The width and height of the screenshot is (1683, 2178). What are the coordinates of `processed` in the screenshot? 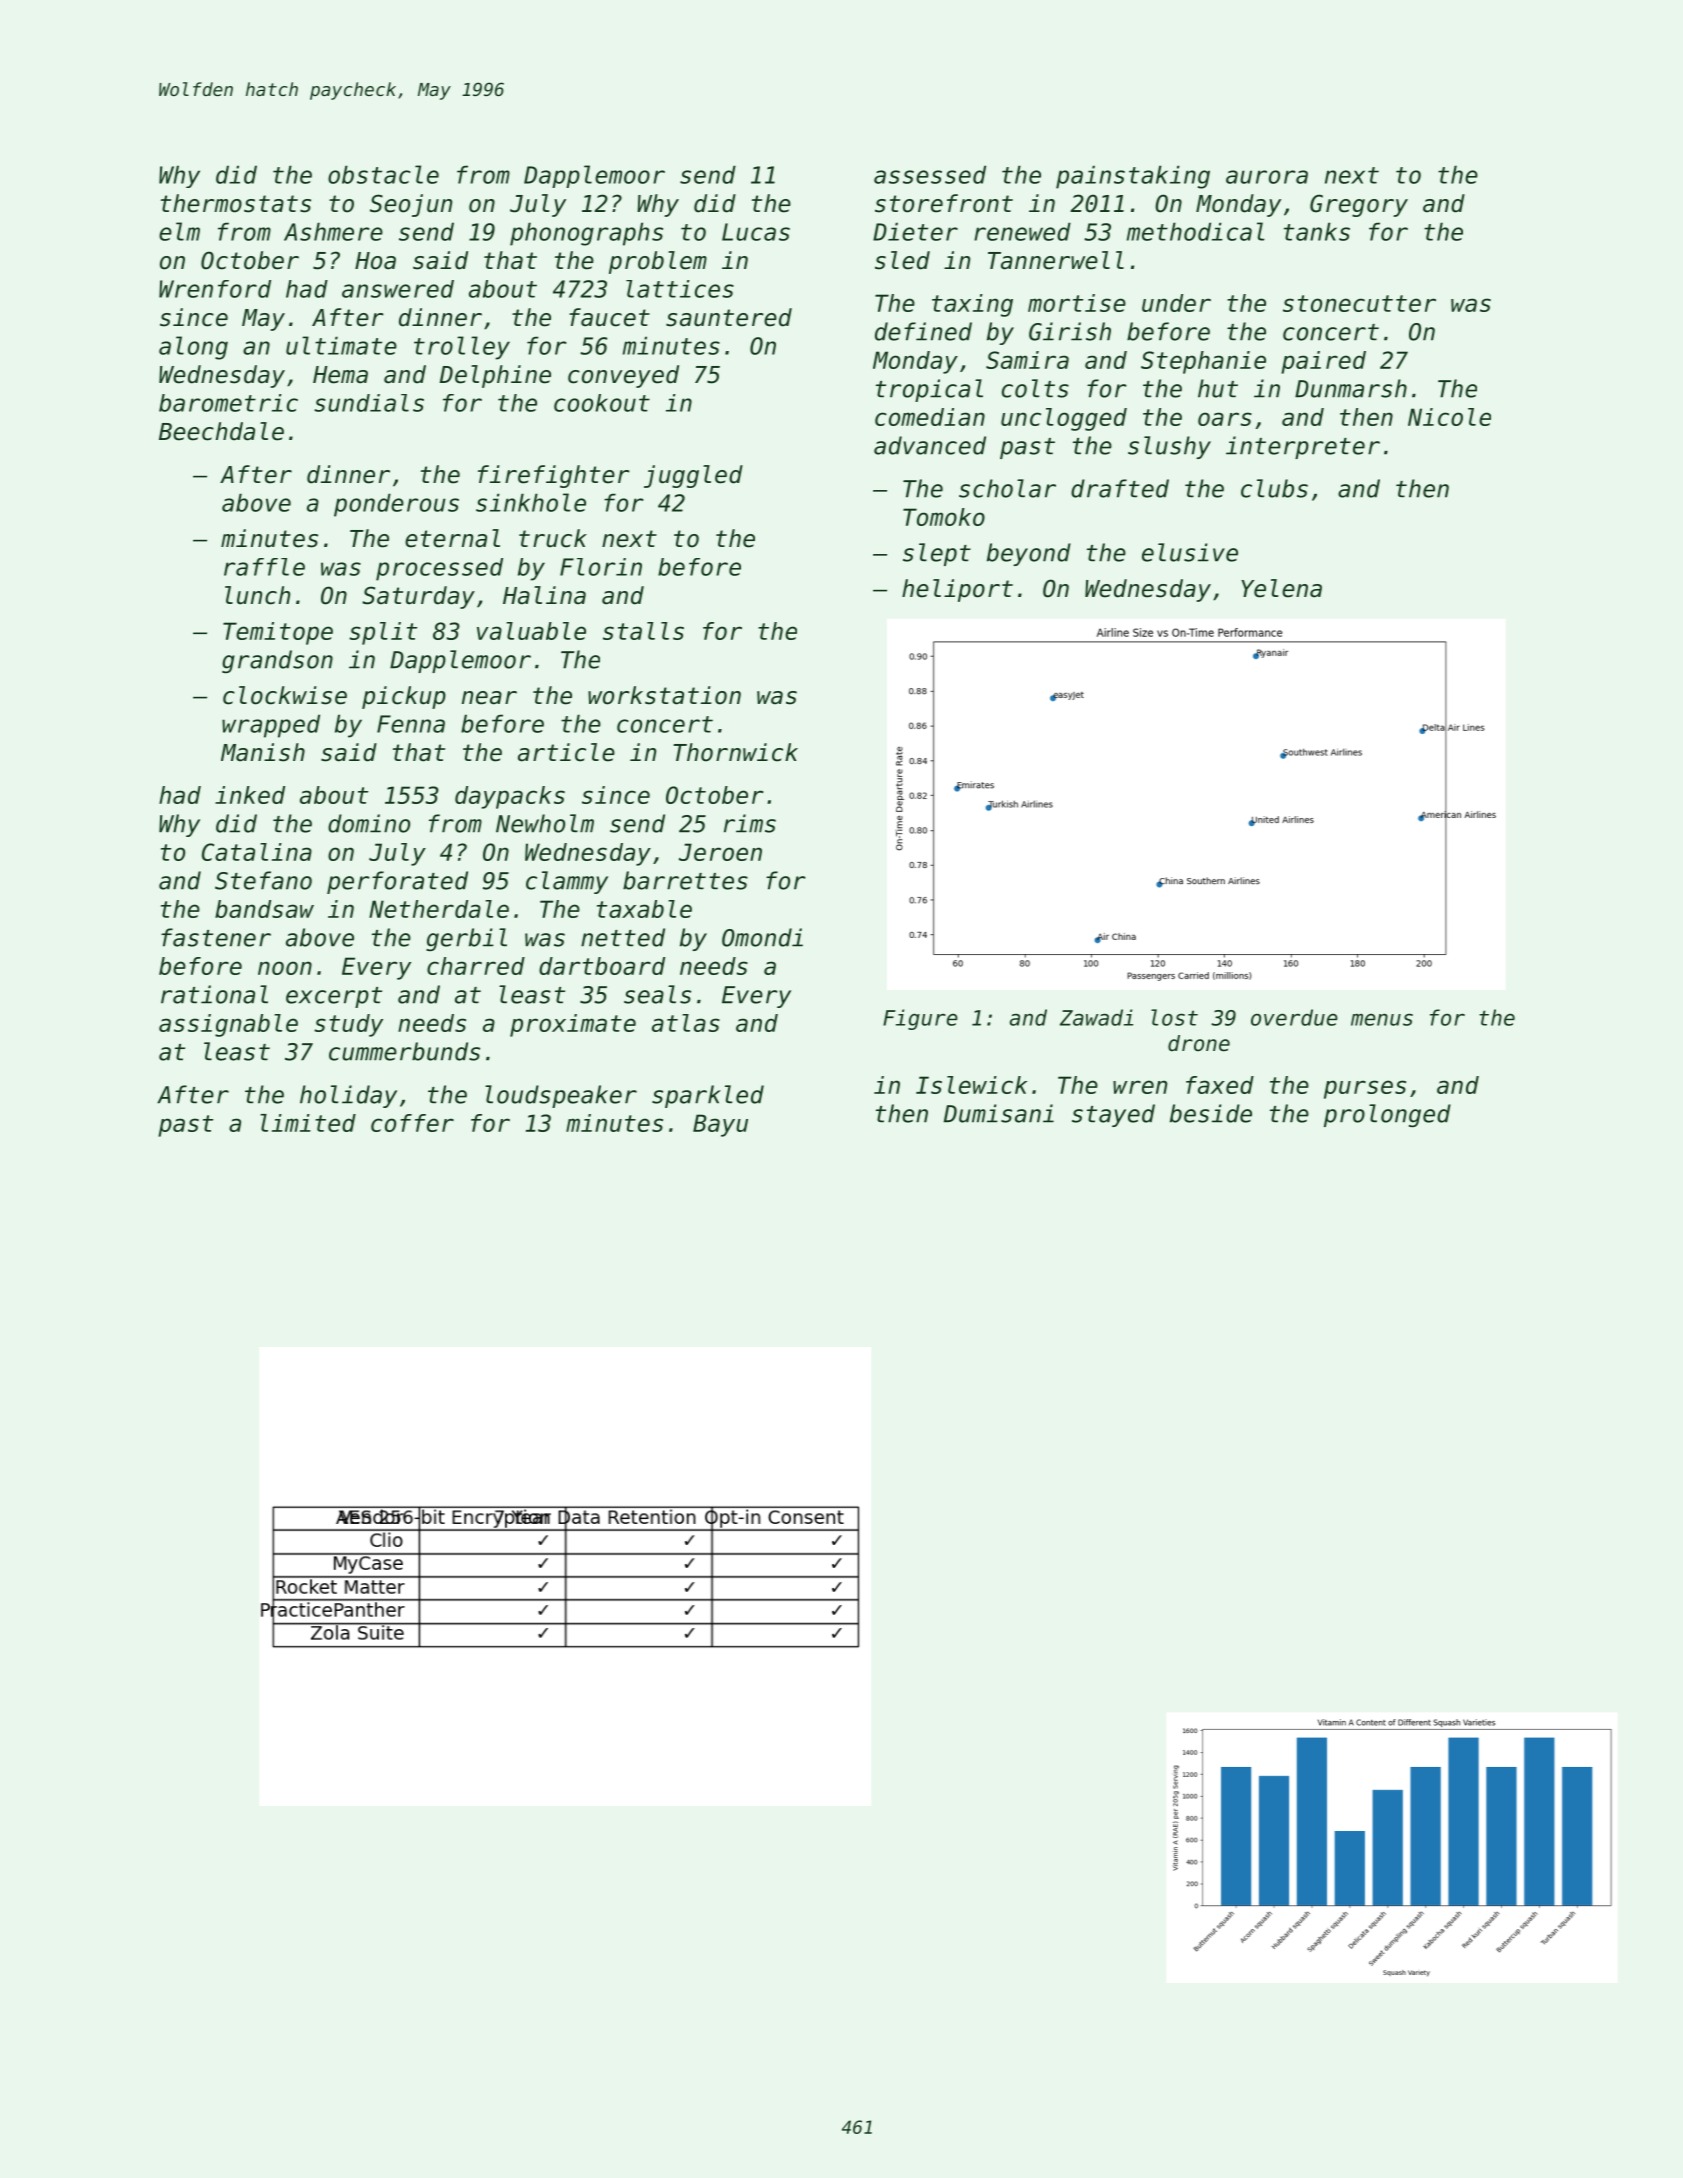 It's located at (439, 569).
